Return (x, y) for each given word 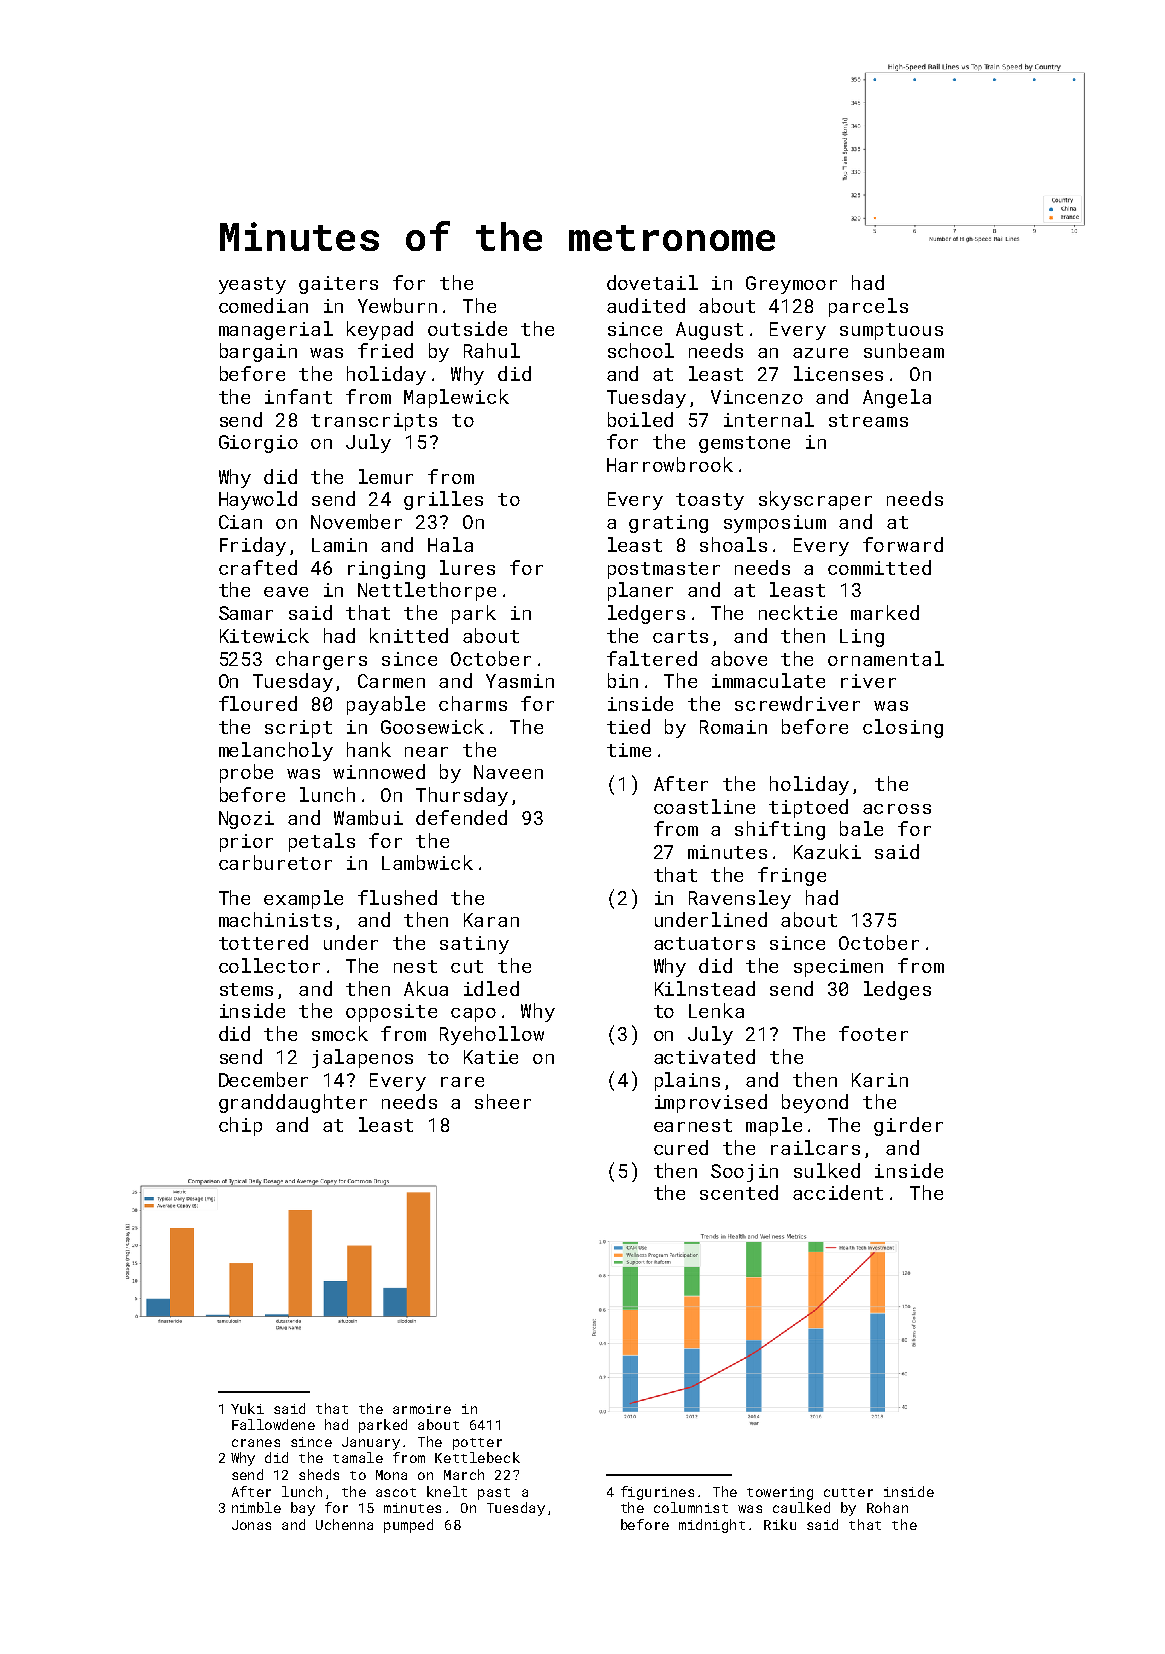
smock (340, 1033)
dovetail (652, 282)
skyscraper (815, 500)
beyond (815, 1103)
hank (369, 749)
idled (491, 988)
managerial (276, 330)
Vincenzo (757, 397)
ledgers (646, 614)
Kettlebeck (477, 1457)
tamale (358, 1457)
